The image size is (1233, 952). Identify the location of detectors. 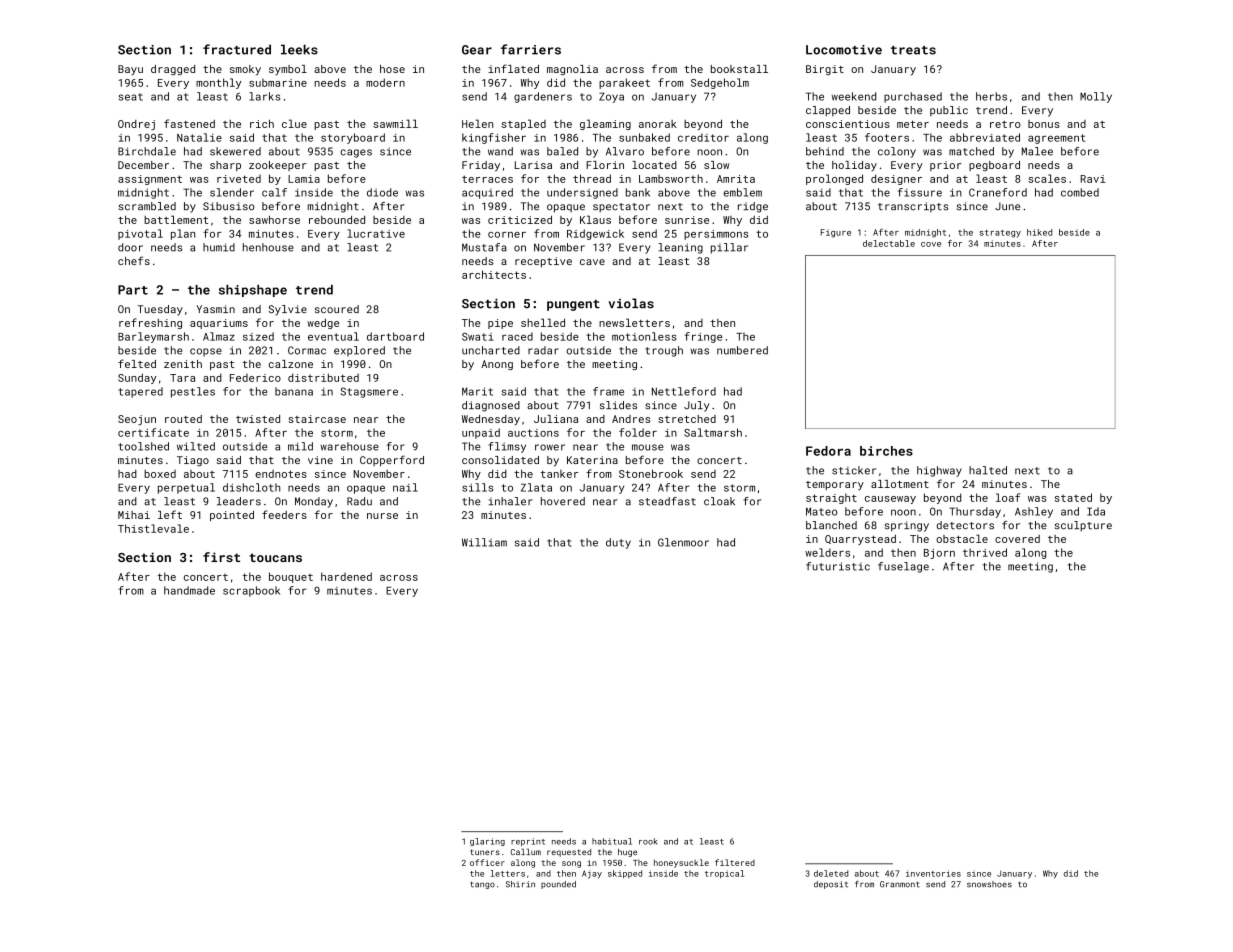
(965, 525).
